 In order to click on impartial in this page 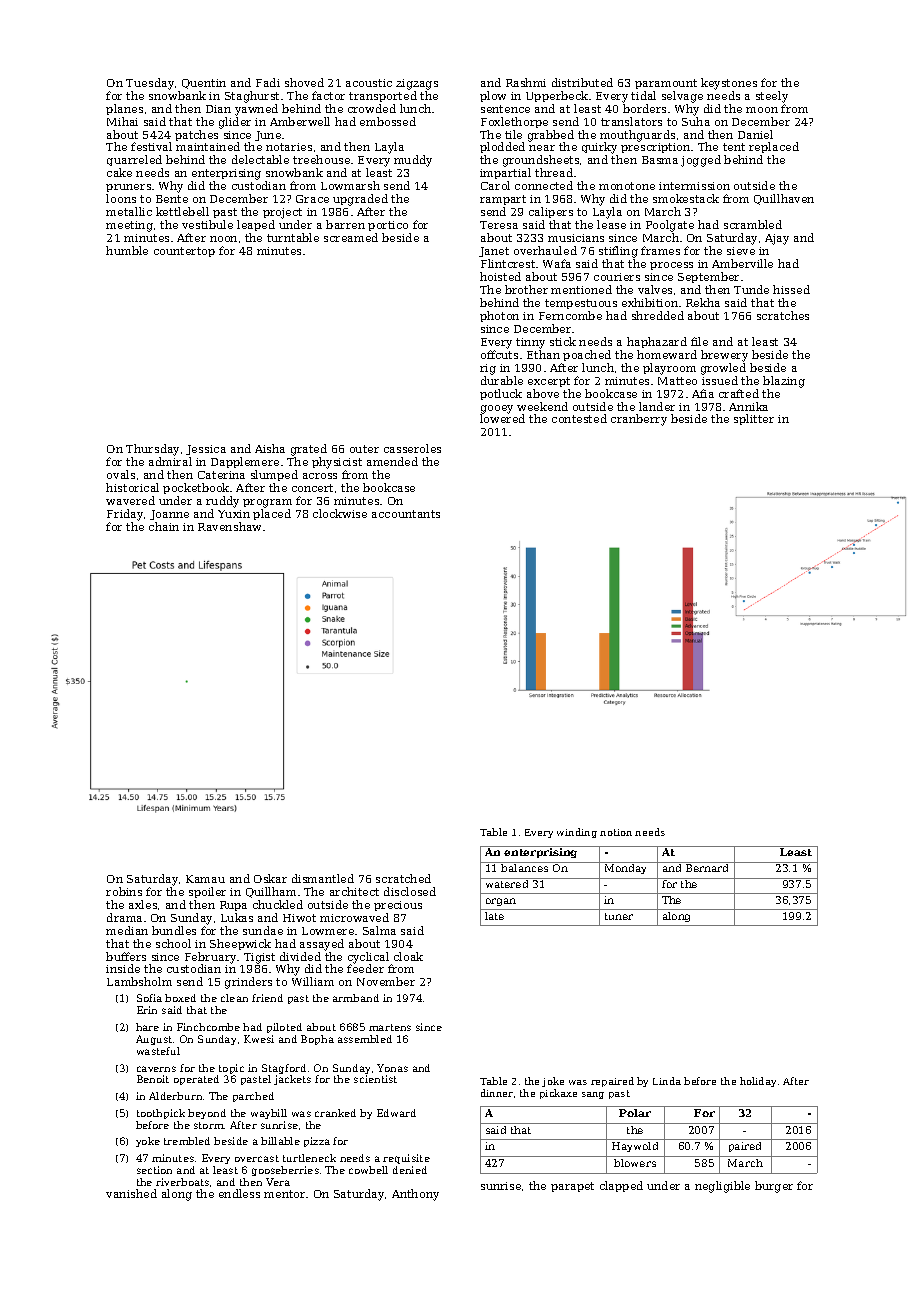, I will do `click(505, 173)`.
